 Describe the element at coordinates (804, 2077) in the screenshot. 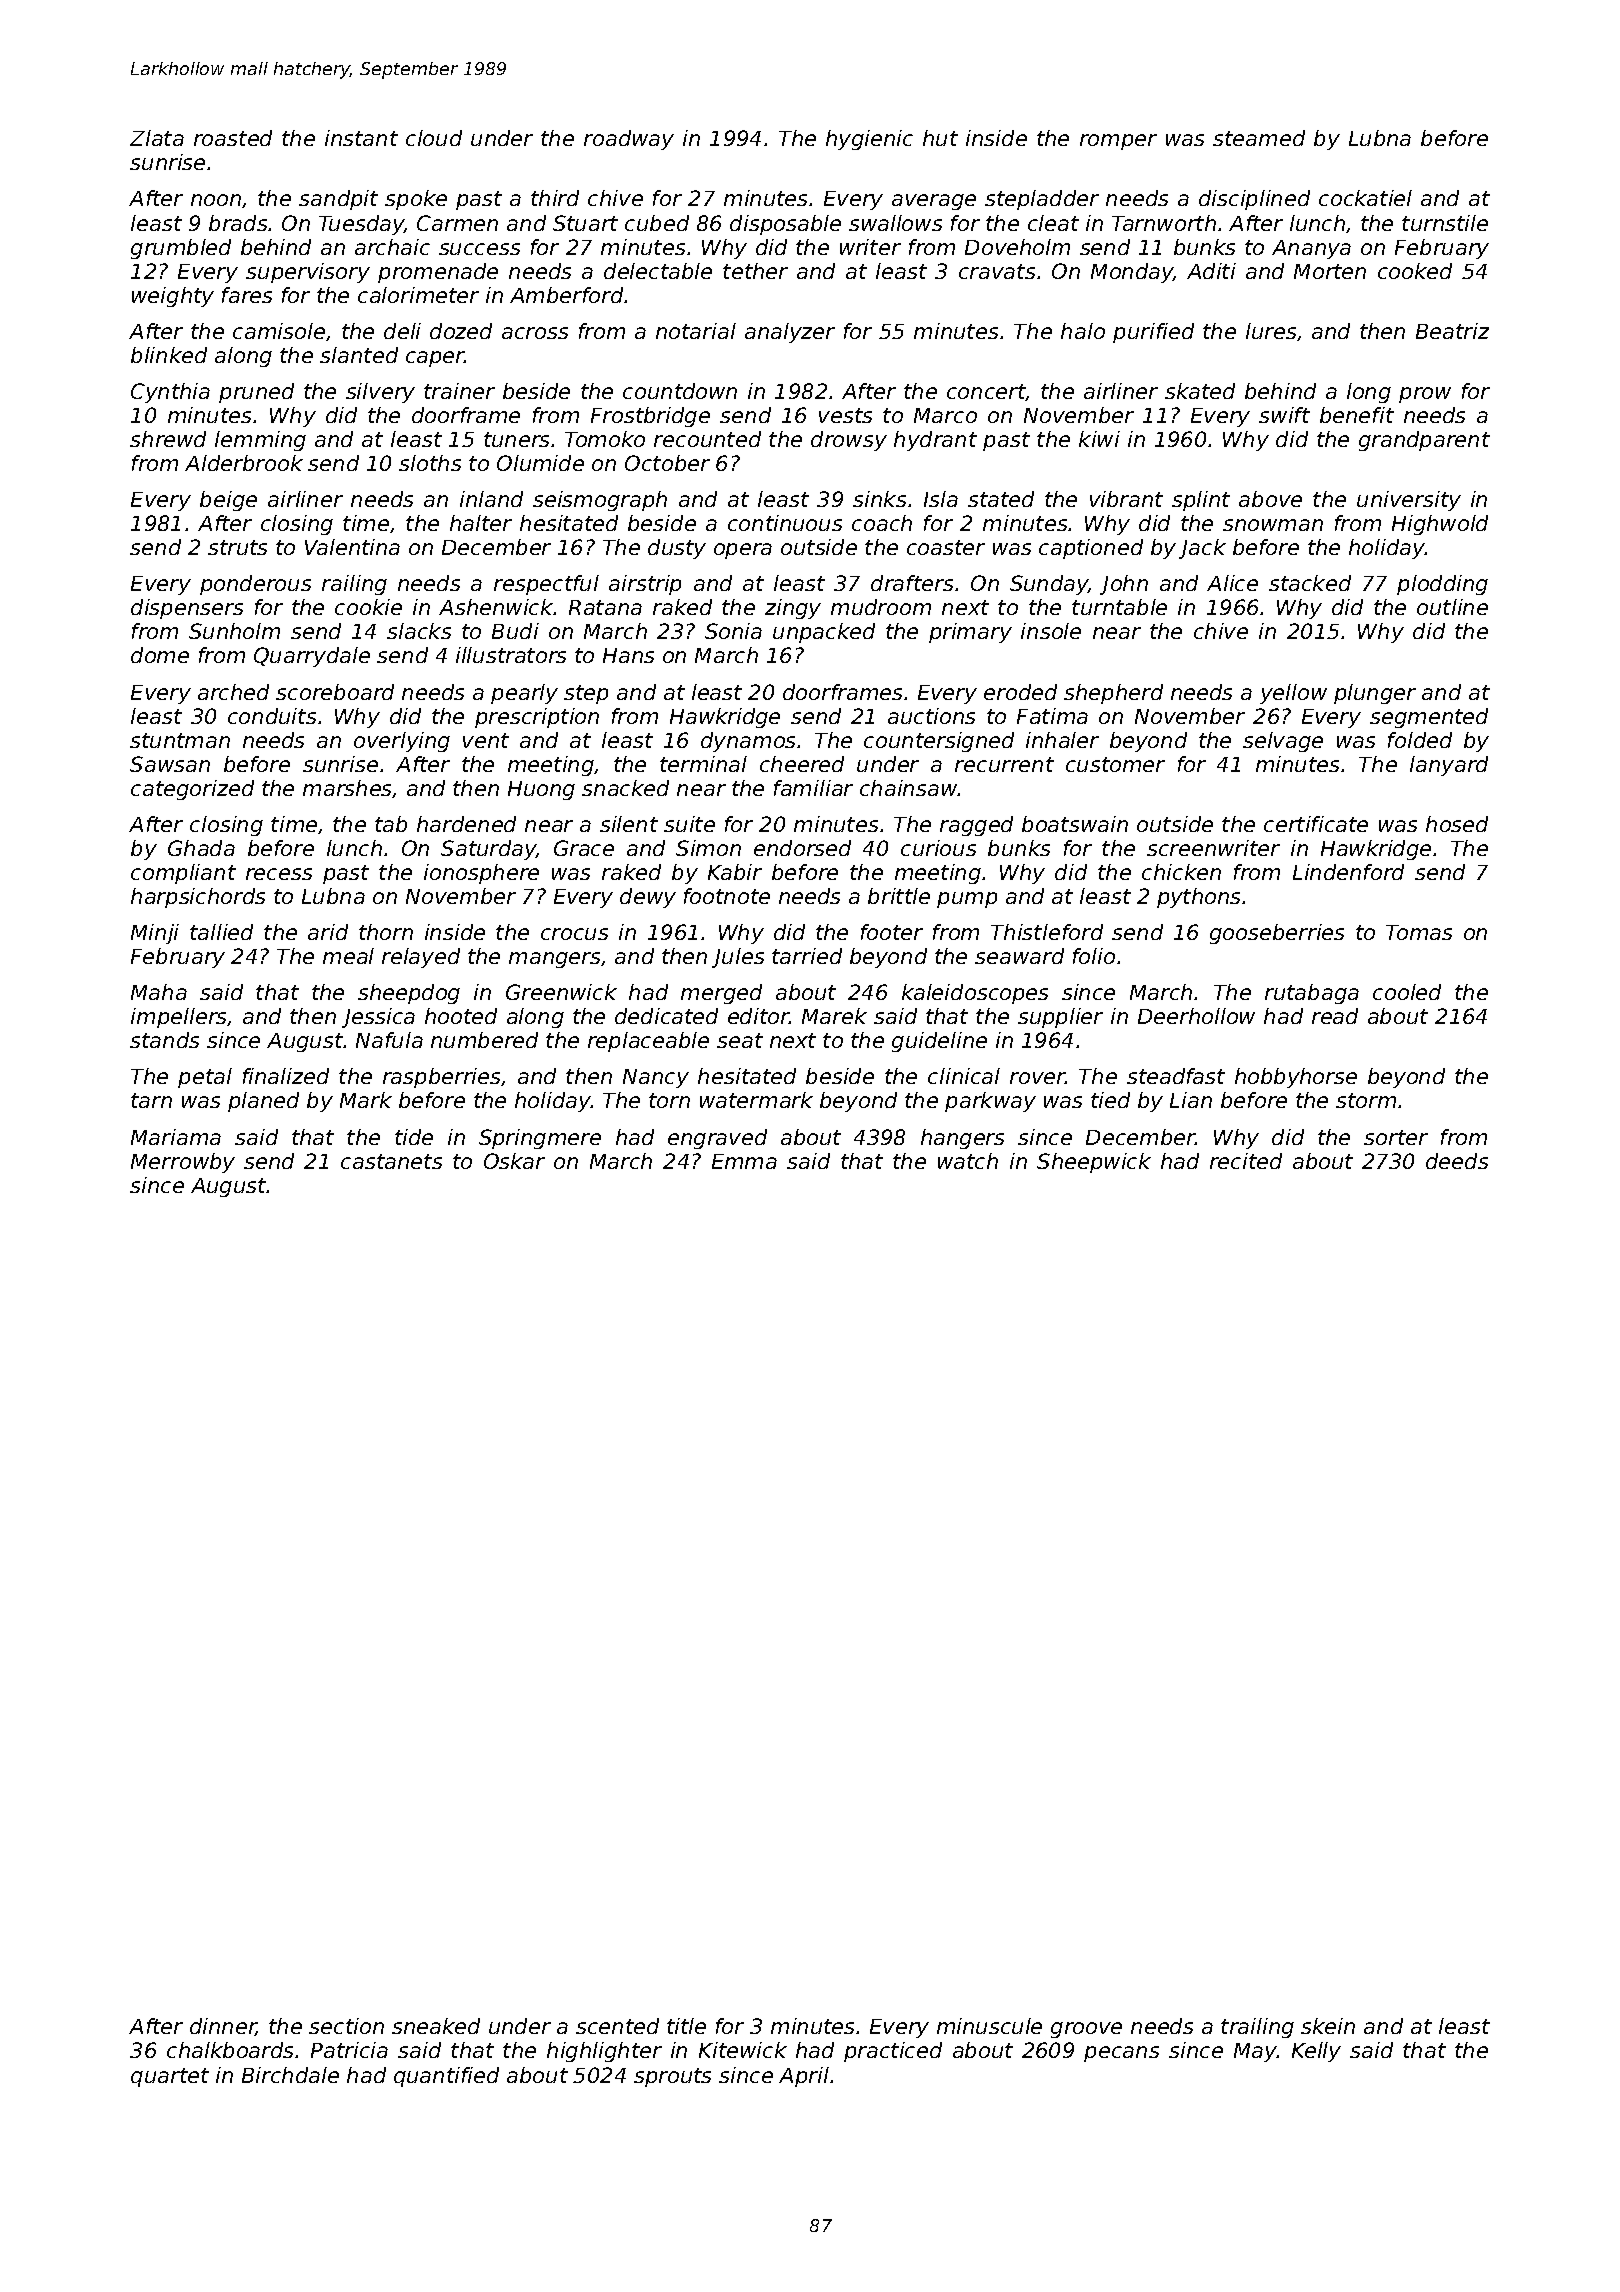

I see `April` at that location.
